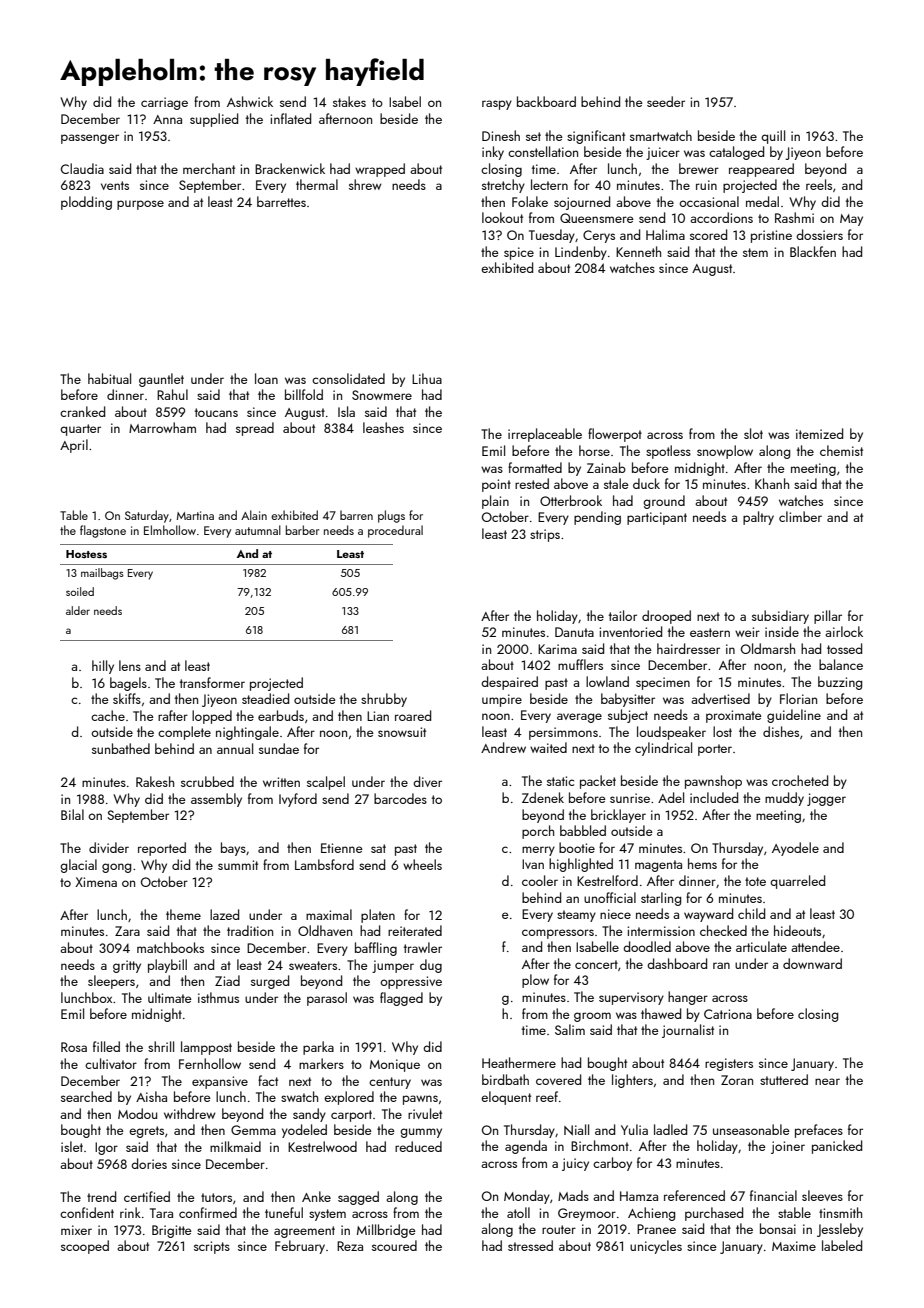  Describe the element at coordinates (111, 982) in the document. I see `sleepers` at that location.
